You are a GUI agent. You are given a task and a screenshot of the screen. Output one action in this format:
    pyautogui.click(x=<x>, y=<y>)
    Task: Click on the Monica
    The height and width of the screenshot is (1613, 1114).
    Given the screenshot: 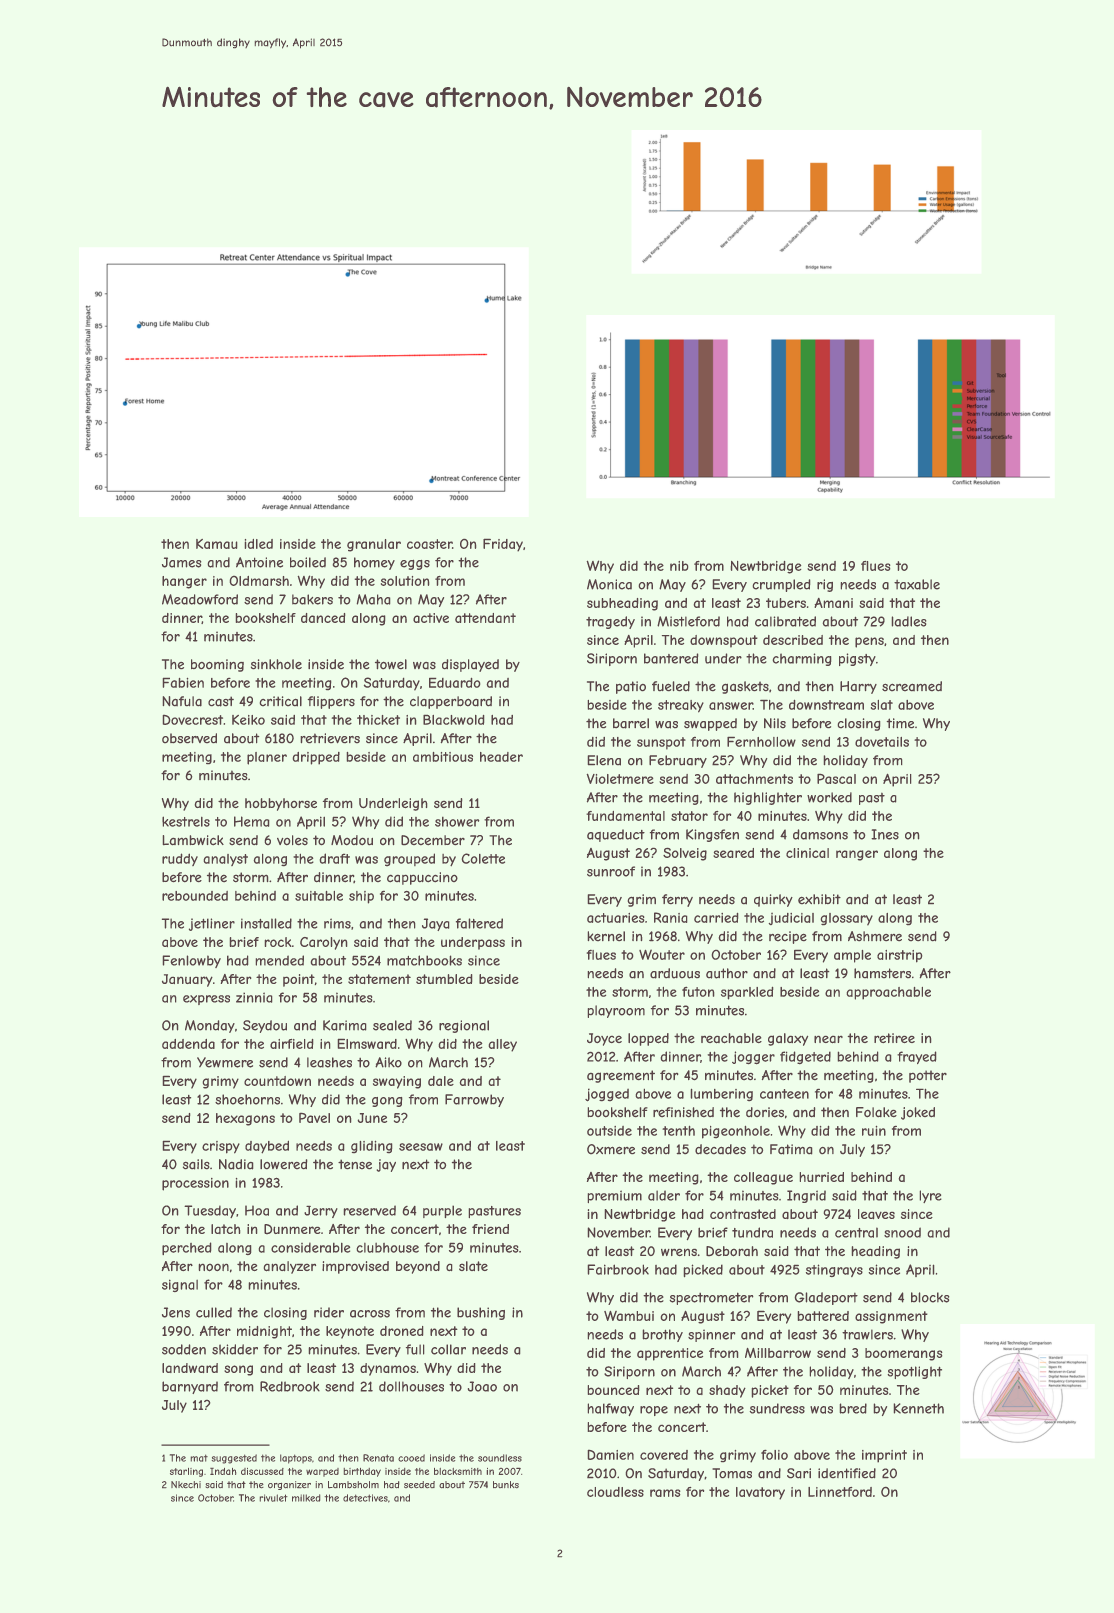 What is the action you would take?
    pyautogui.click(x=609, y=584)
